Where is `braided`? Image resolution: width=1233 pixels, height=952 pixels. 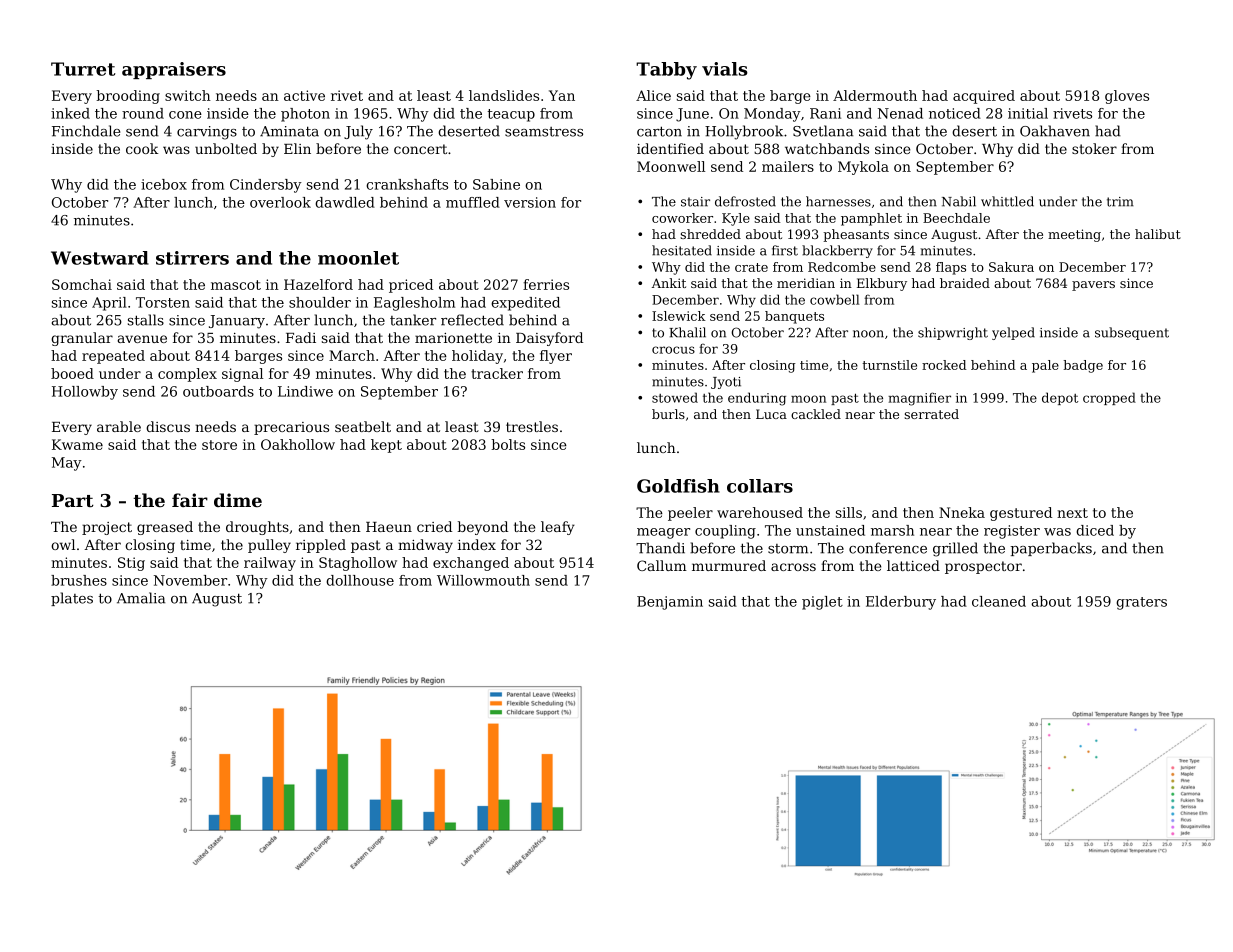
braided is located at coordinates (965, 283).
